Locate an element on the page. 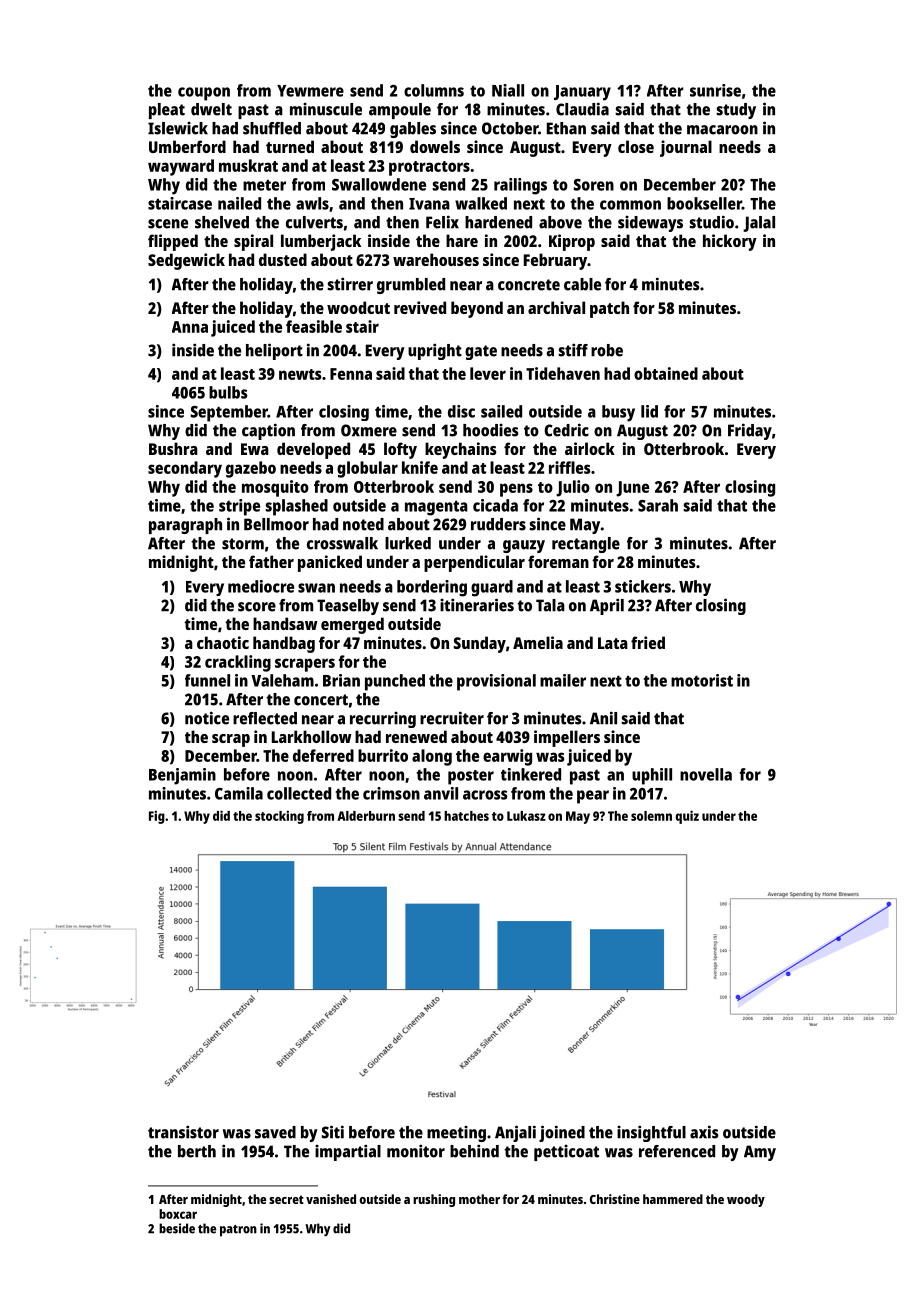  vanished is located at coordinates (331, 1199).
